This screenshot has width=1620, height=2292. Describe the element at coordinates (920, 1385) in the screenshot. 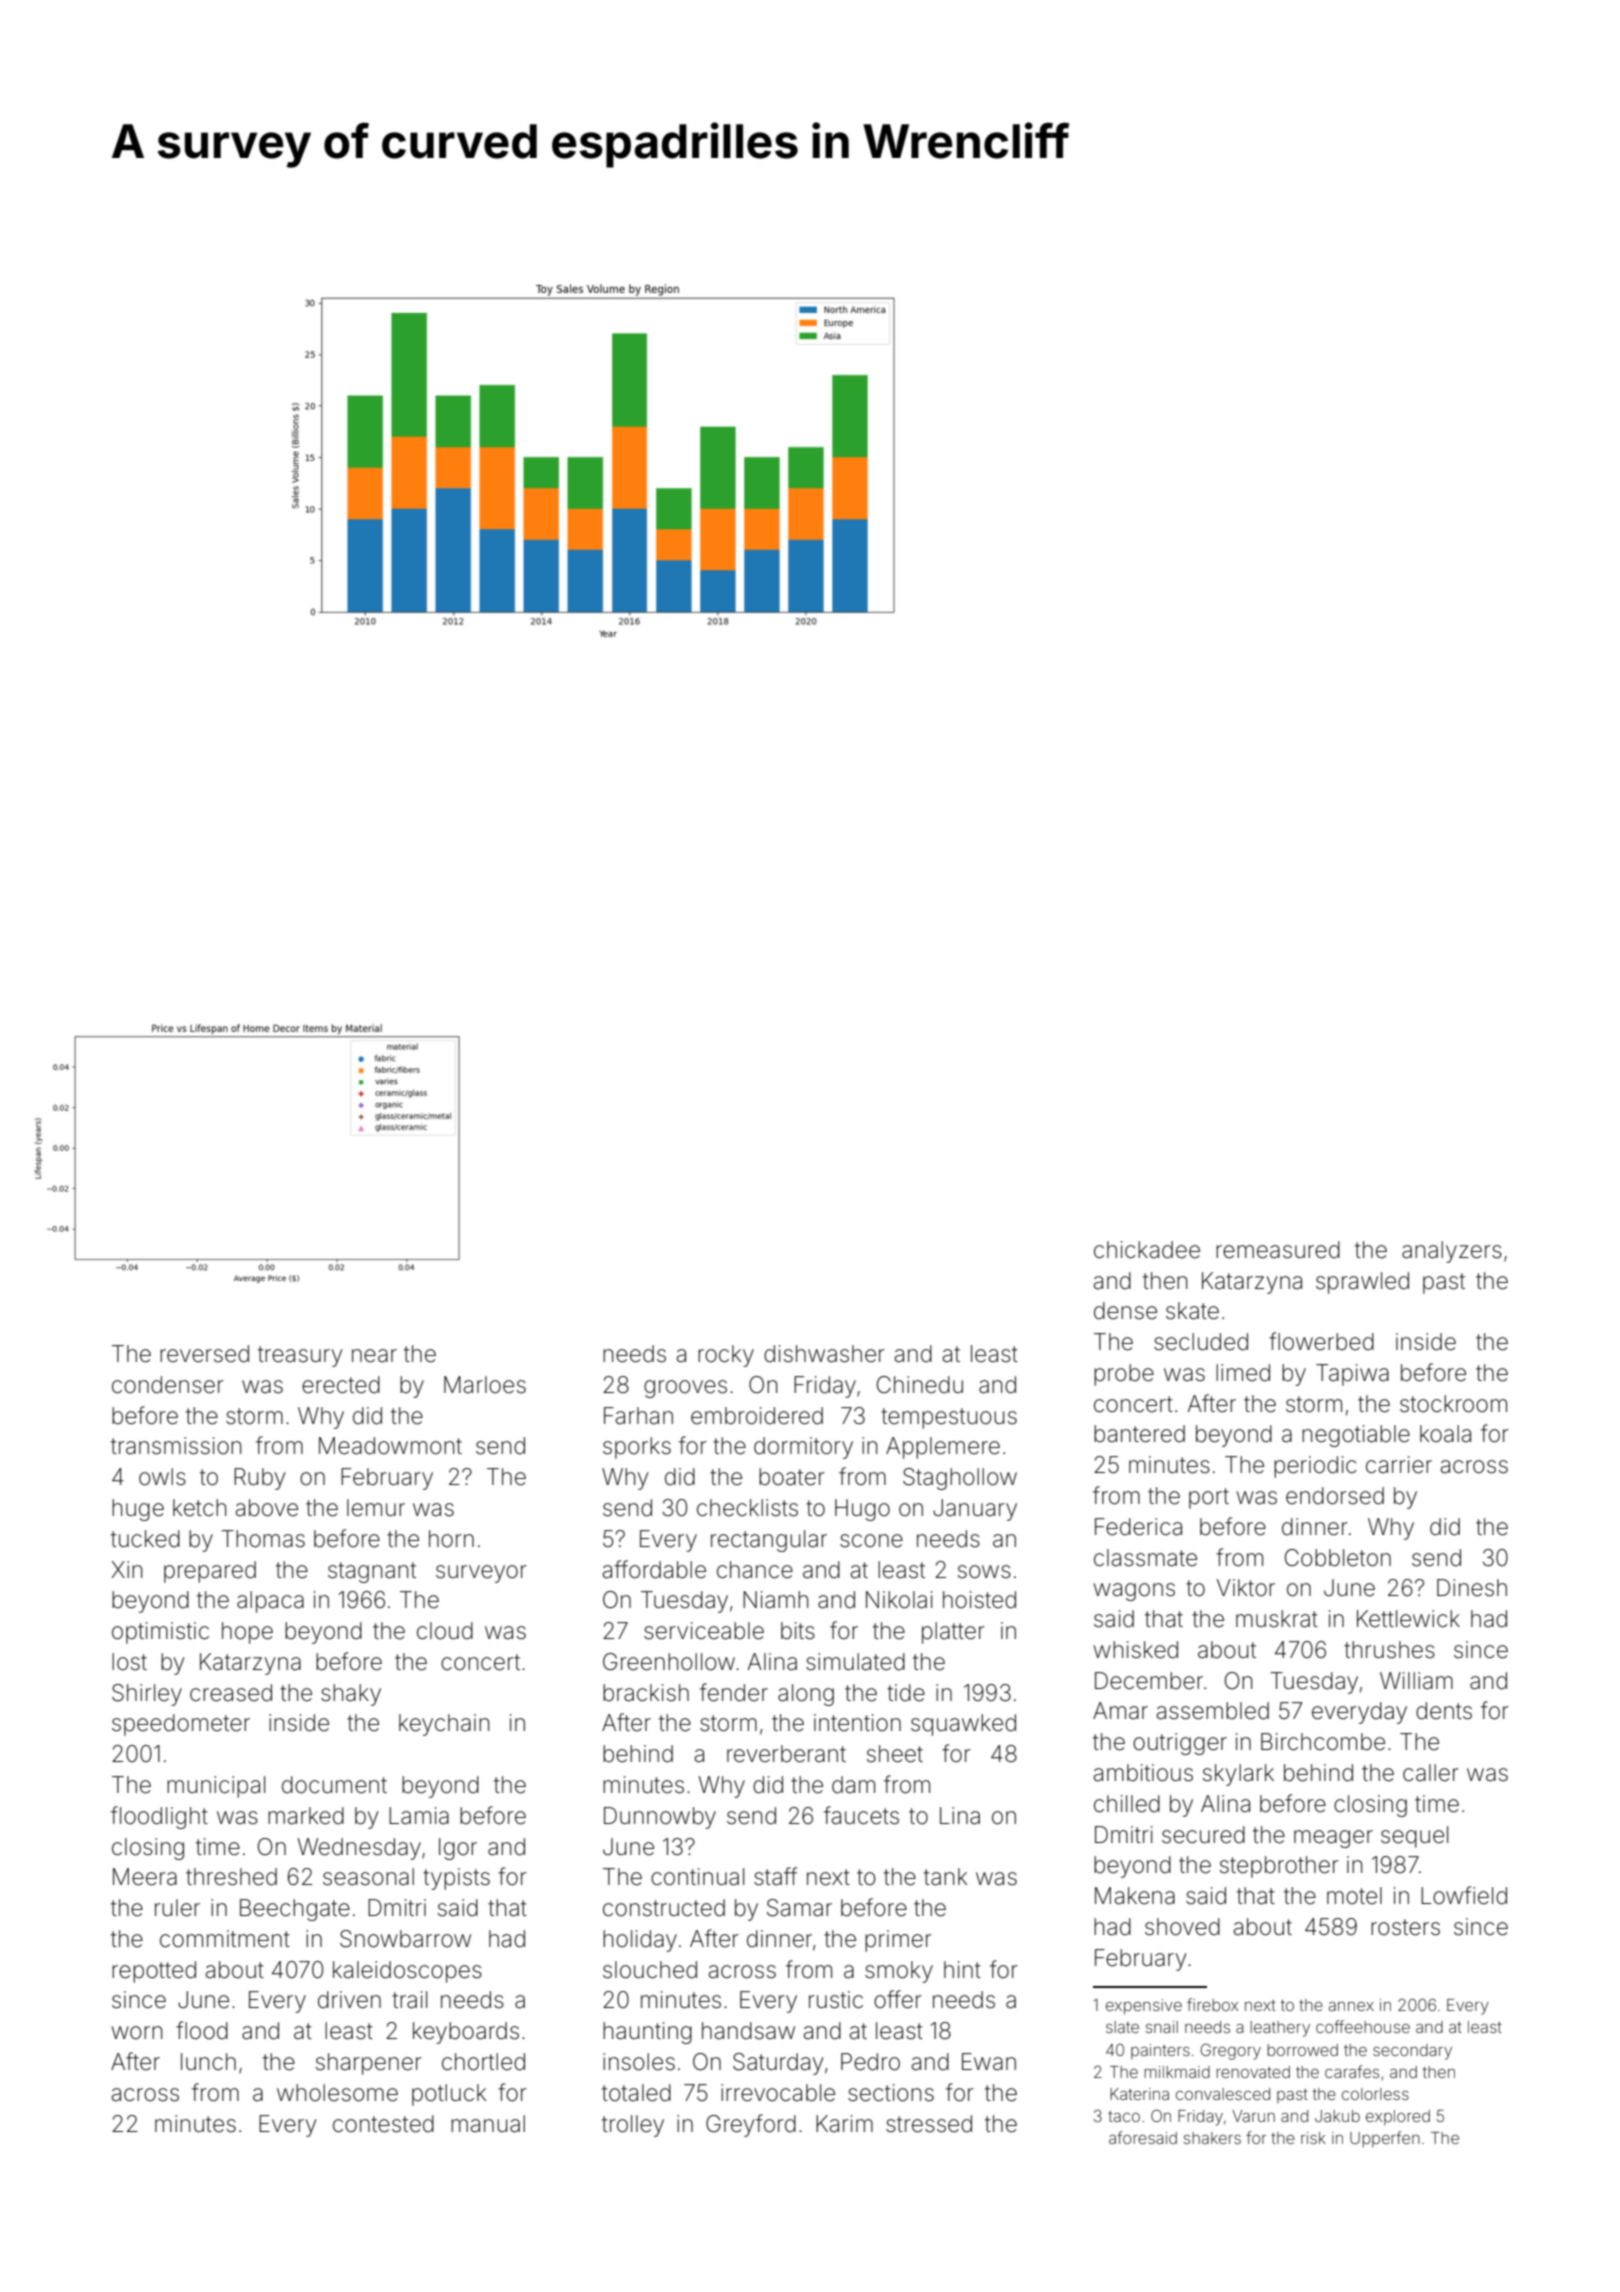

I see `Chinedu` at that location.
